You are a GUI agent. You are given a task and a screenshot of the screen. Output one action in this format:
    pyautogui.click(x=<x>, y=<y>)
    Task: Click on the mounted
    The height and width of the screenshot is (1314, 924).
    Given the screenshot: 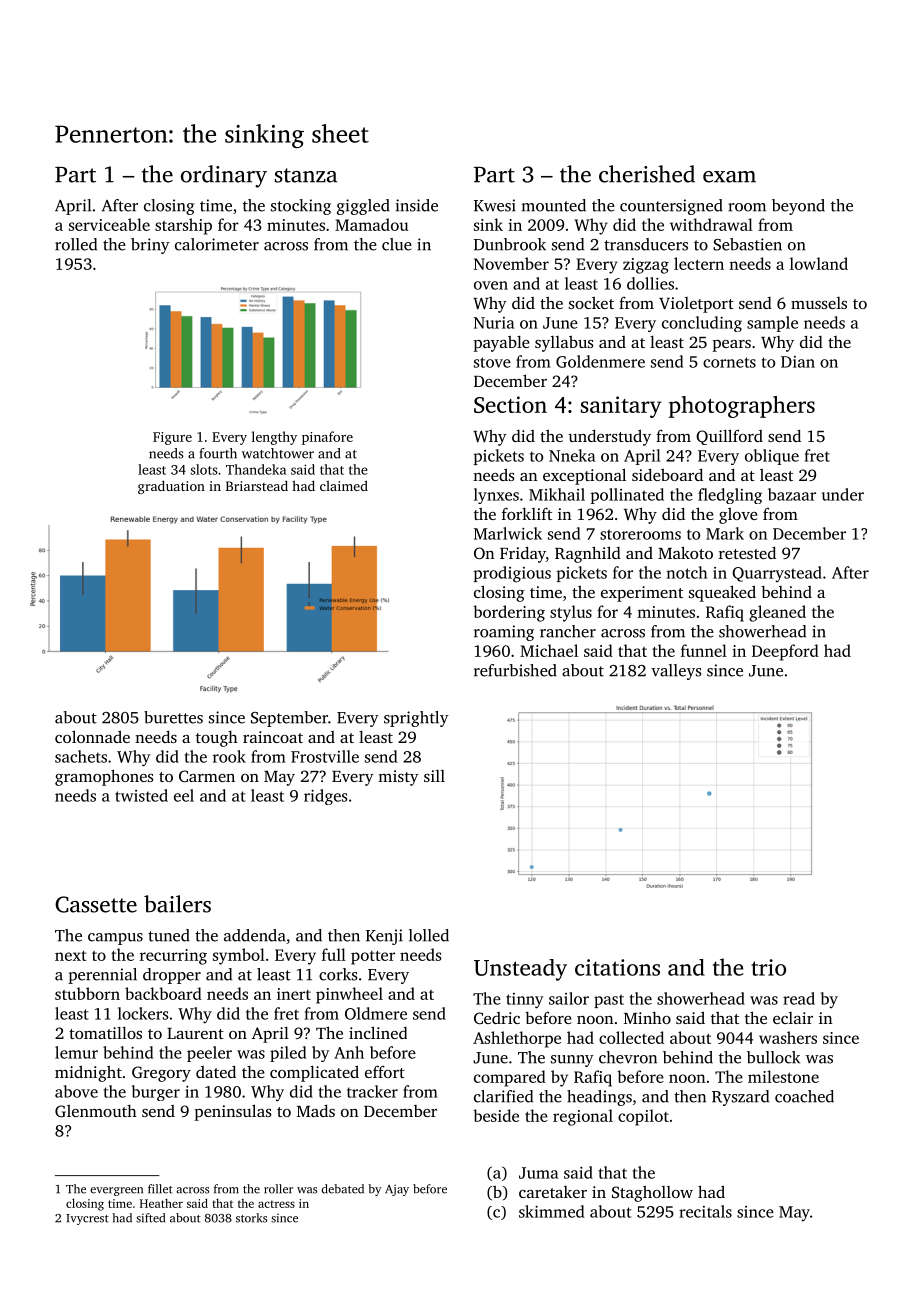 What is the action you would take?
    pyautogui.click(x=554, y=205)
